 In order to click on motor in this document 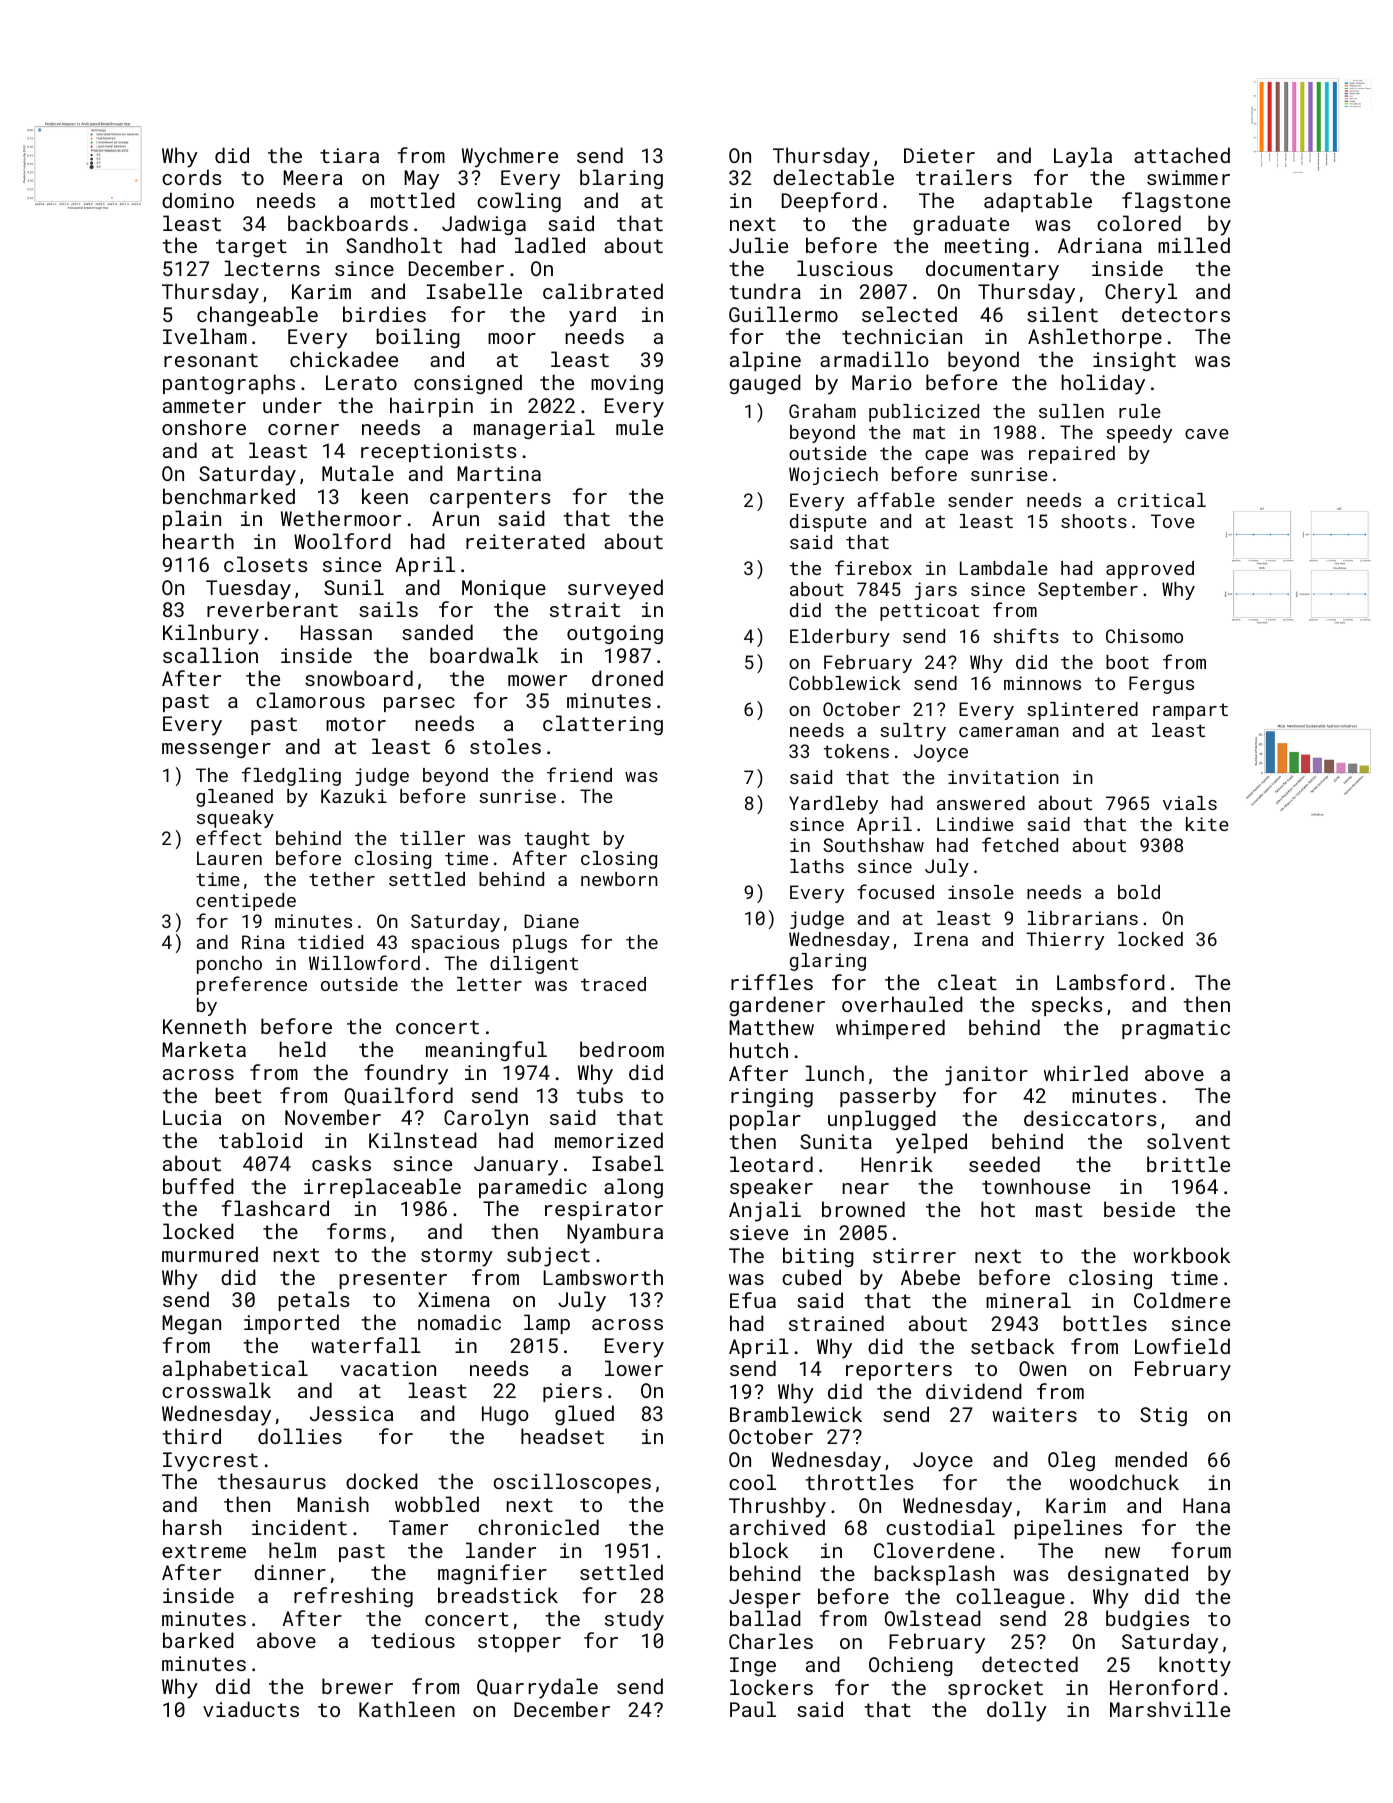, I will do `click(356, 724)`.
